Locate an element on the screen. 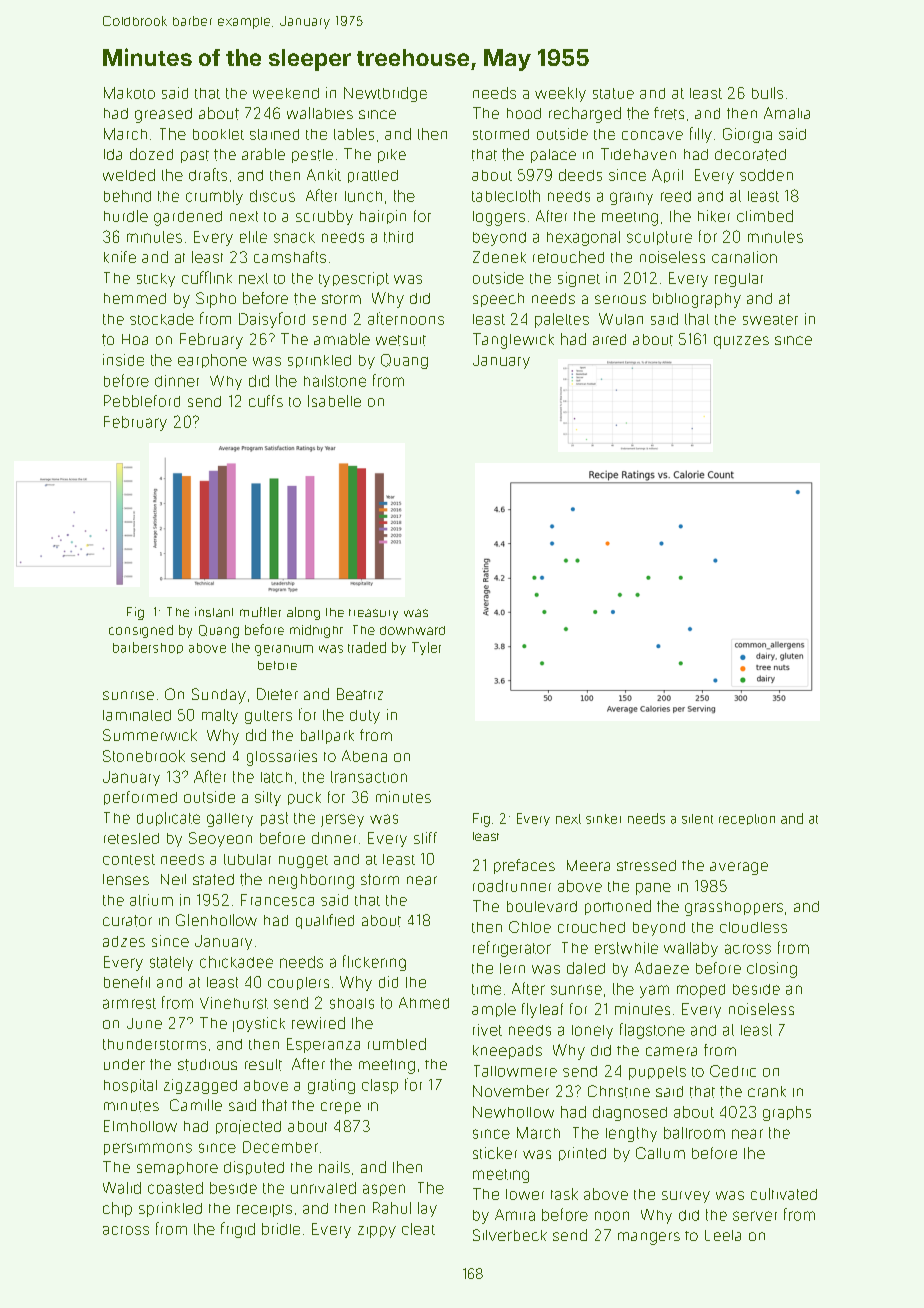  duty is located at coordinates (365, 717).
